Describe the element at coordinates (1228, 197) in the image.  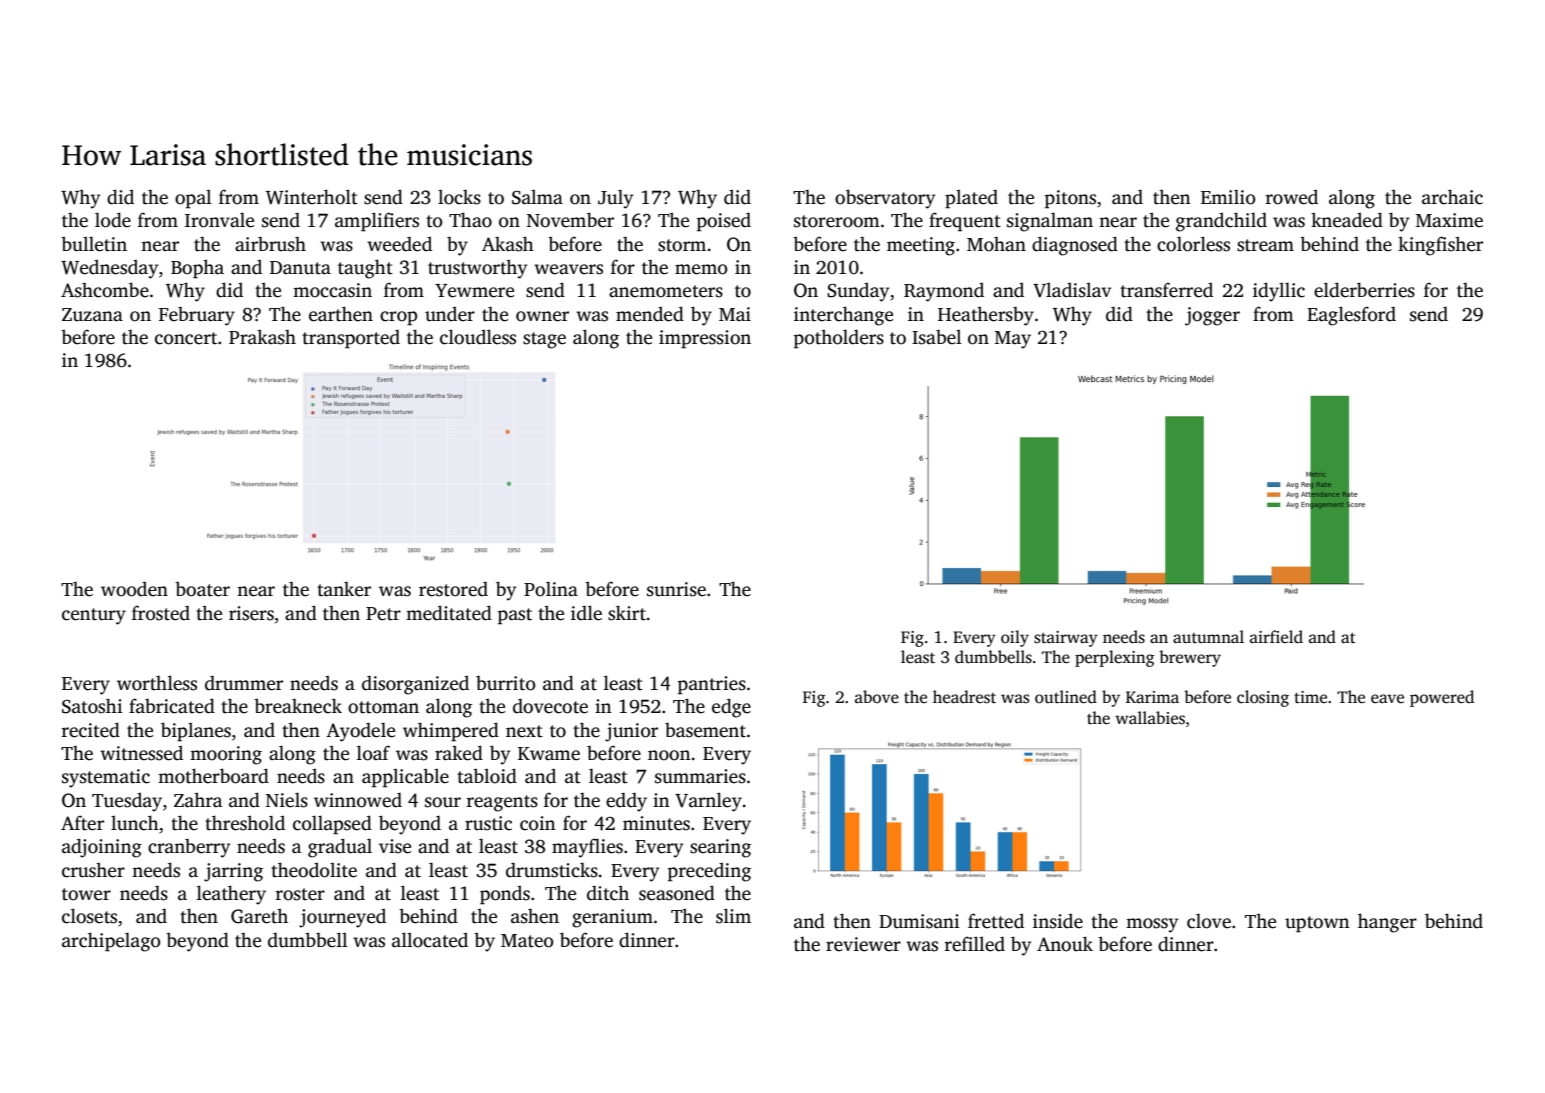
I see `Emilio` at that location.
